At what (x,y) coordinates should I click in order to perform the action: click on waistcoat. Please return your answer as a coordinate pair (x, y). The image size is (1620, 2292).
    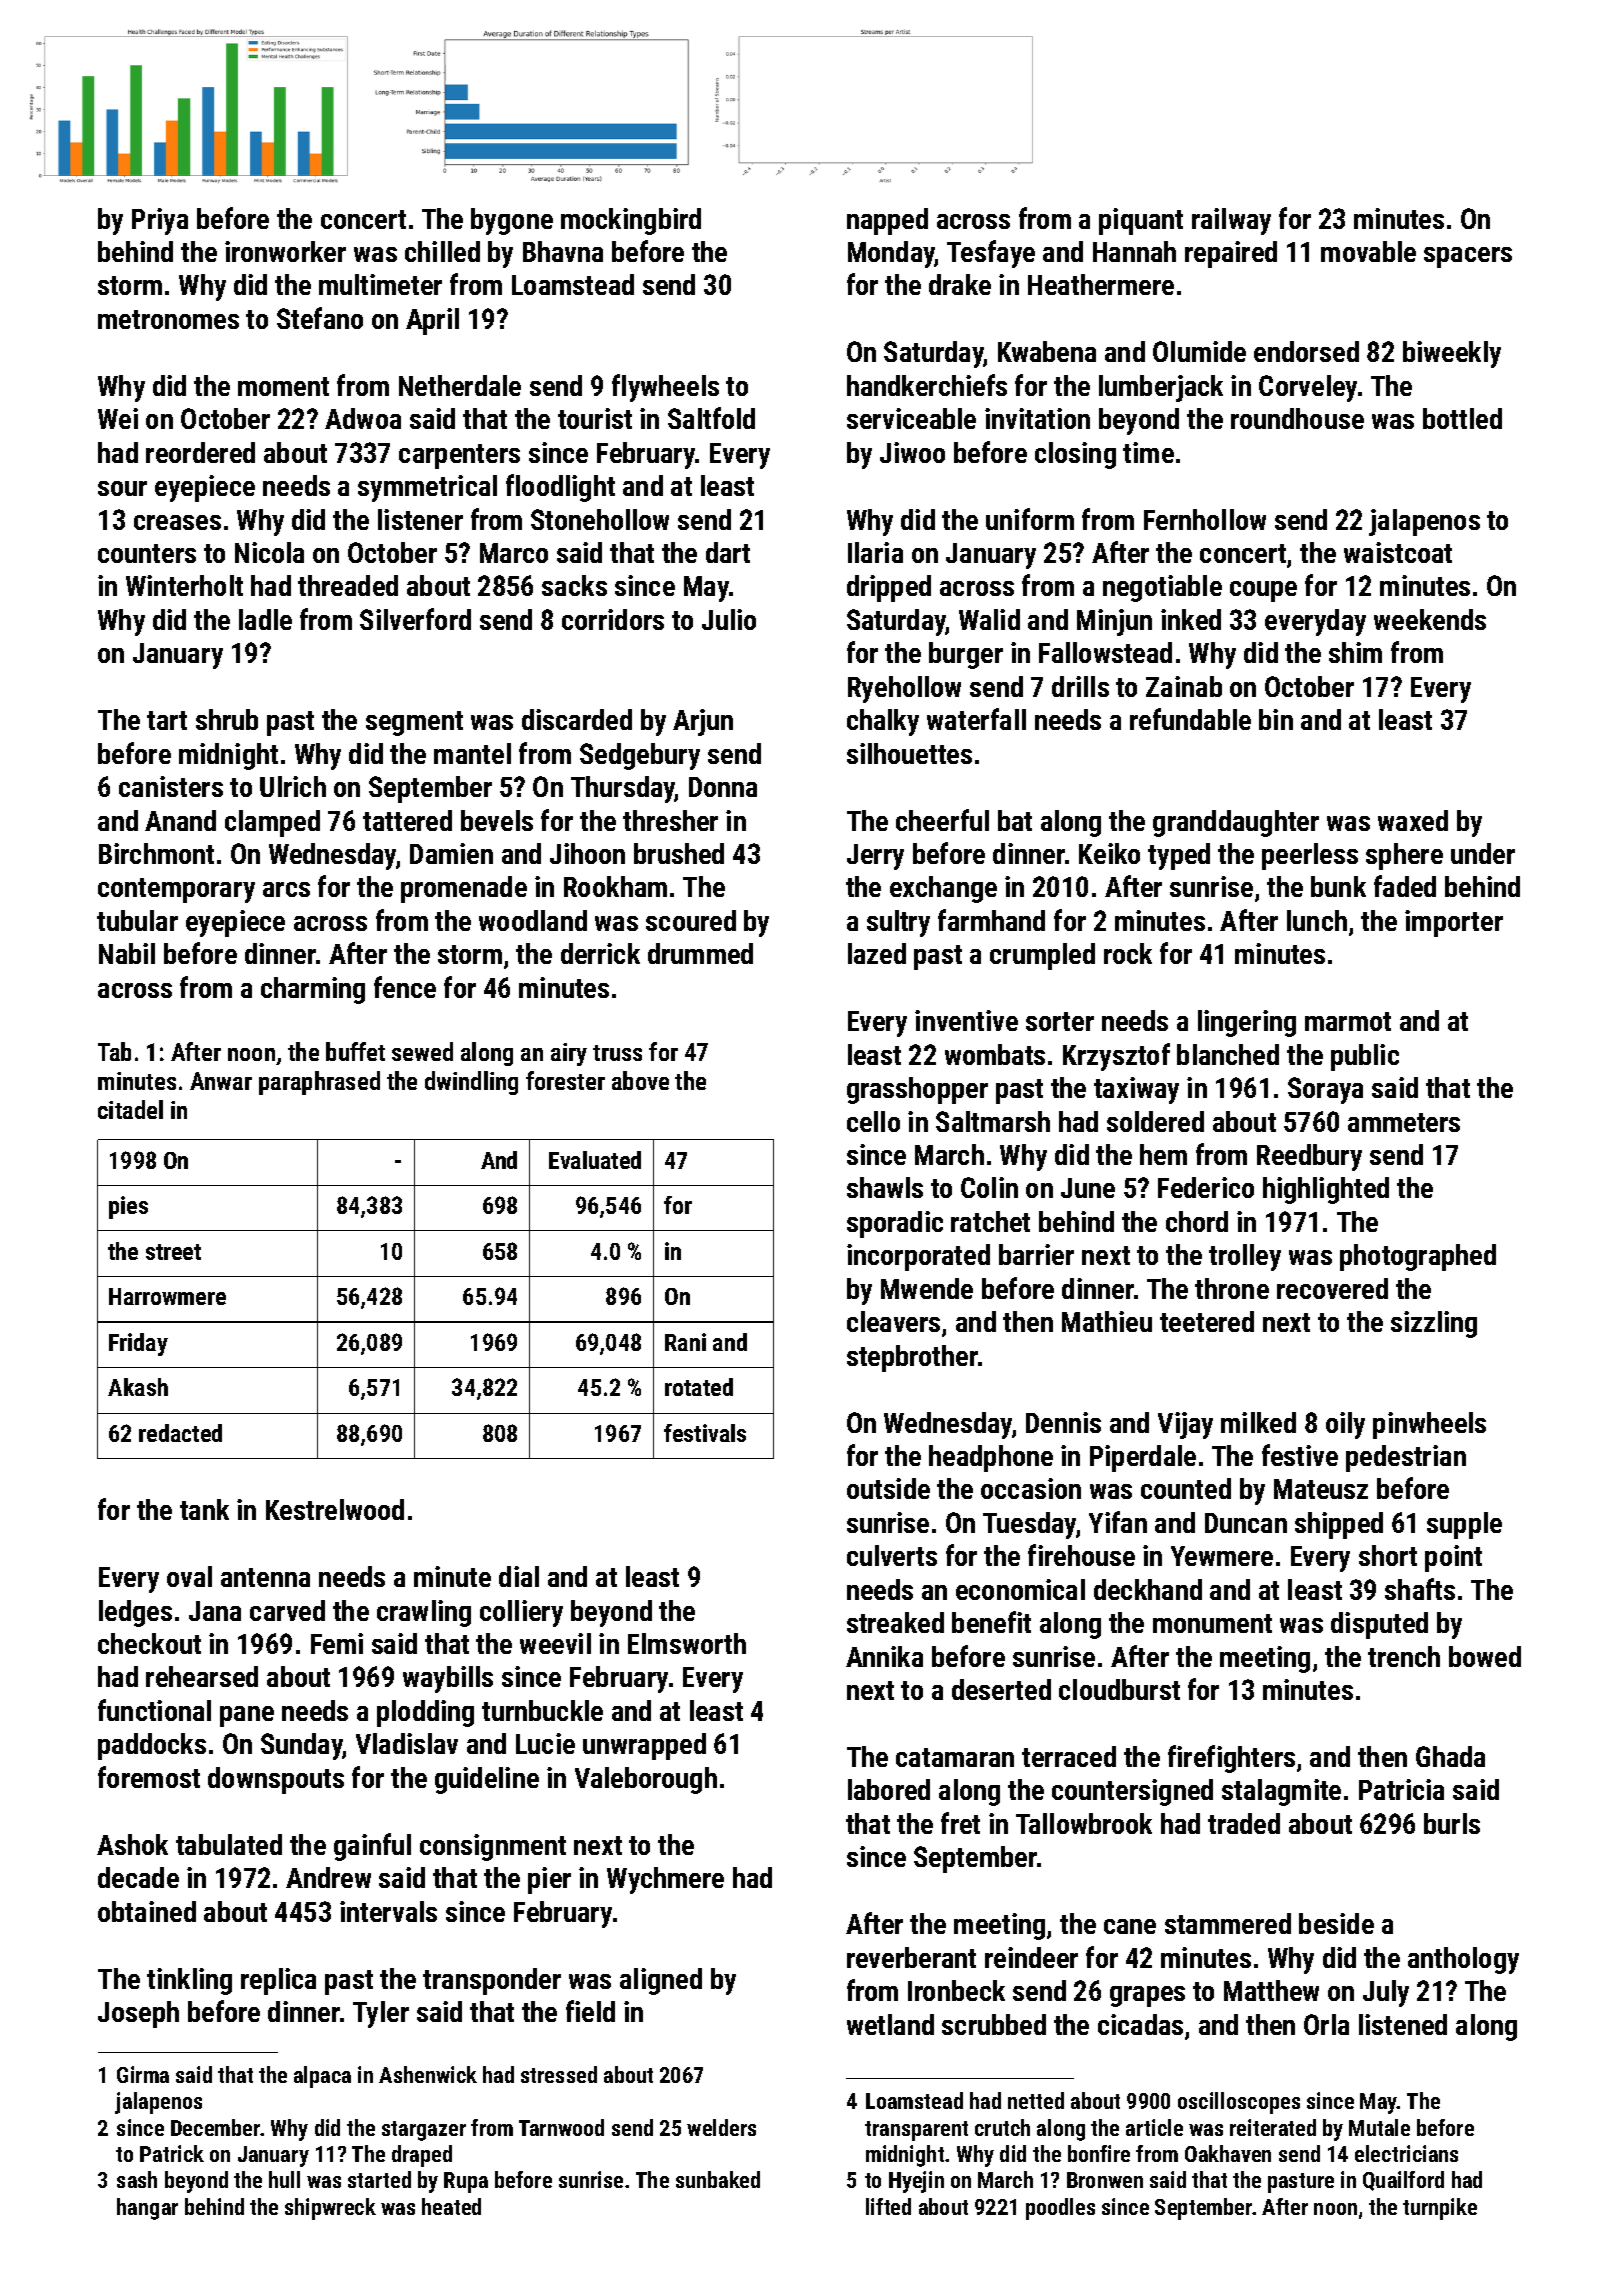
    Looking at the image, I should click on (1398, 552).
